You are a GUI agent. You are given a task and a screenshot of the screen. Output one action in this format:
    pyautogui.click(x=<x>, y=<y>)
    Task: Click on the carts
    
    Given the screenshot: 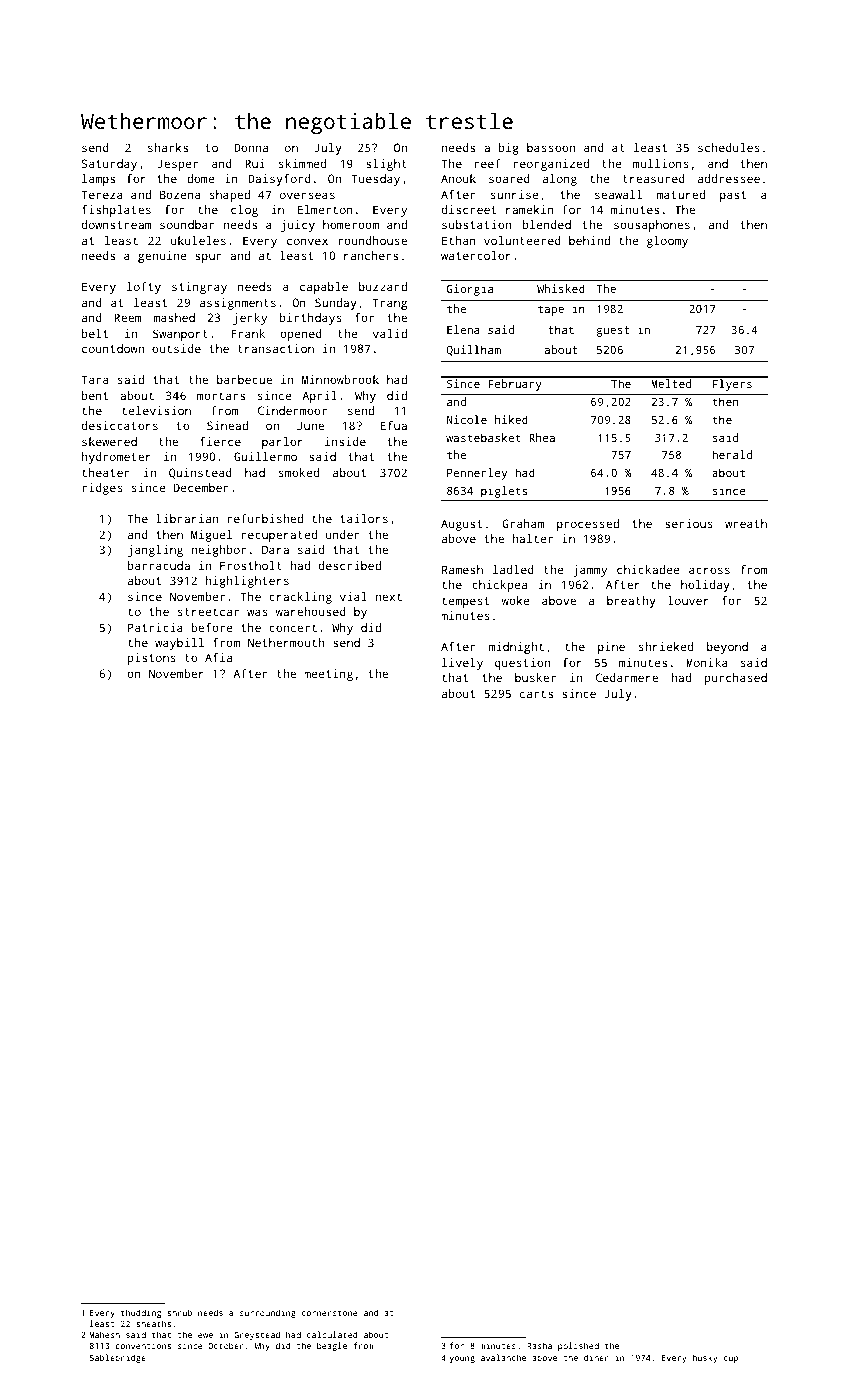 What is the action you would take?
    pyautogui.click(x=536, y=694)
